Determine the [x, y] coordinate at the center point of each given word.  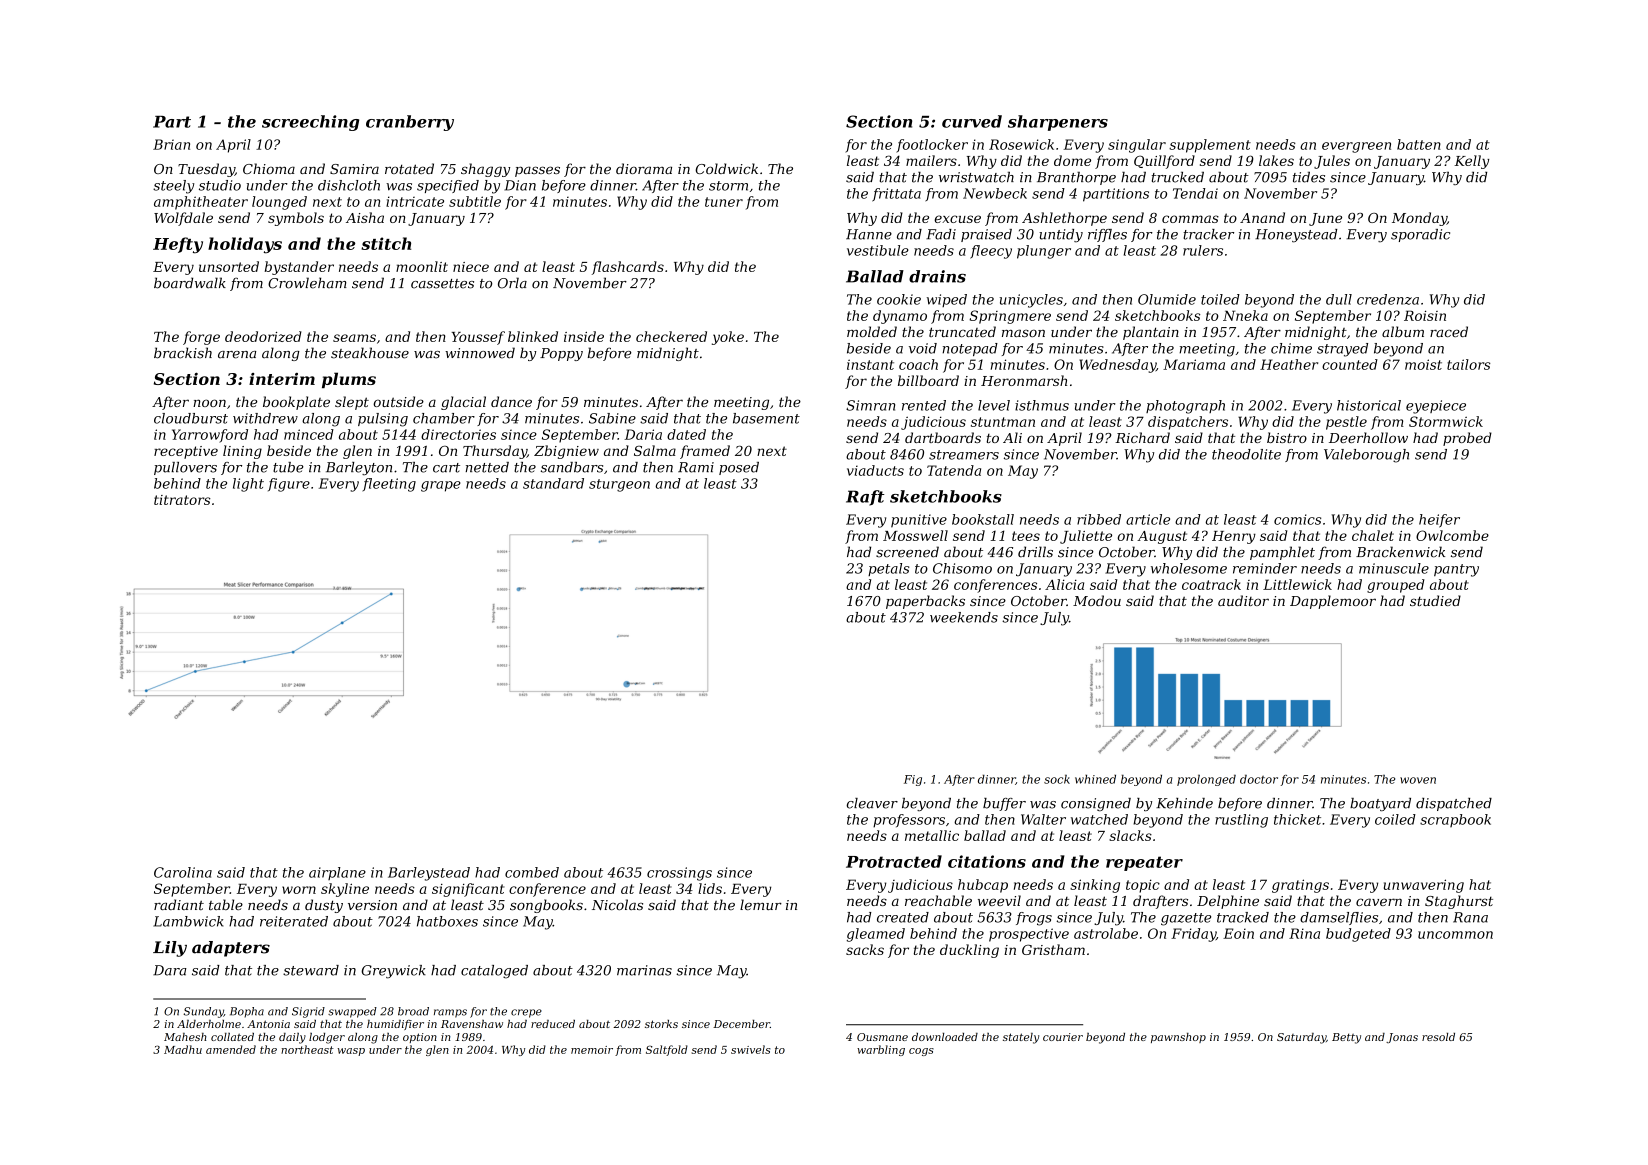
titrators [182, 500]
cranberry [410, 123]
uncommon [1455, 935]
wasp [351, 1052]
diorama [644, 168]
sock [1057, 779]
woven [1418, 780]
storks [661, 1024]
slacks [1130, 835]
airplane [337, 873]
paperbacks [925, 602]
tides [1309, 177]
